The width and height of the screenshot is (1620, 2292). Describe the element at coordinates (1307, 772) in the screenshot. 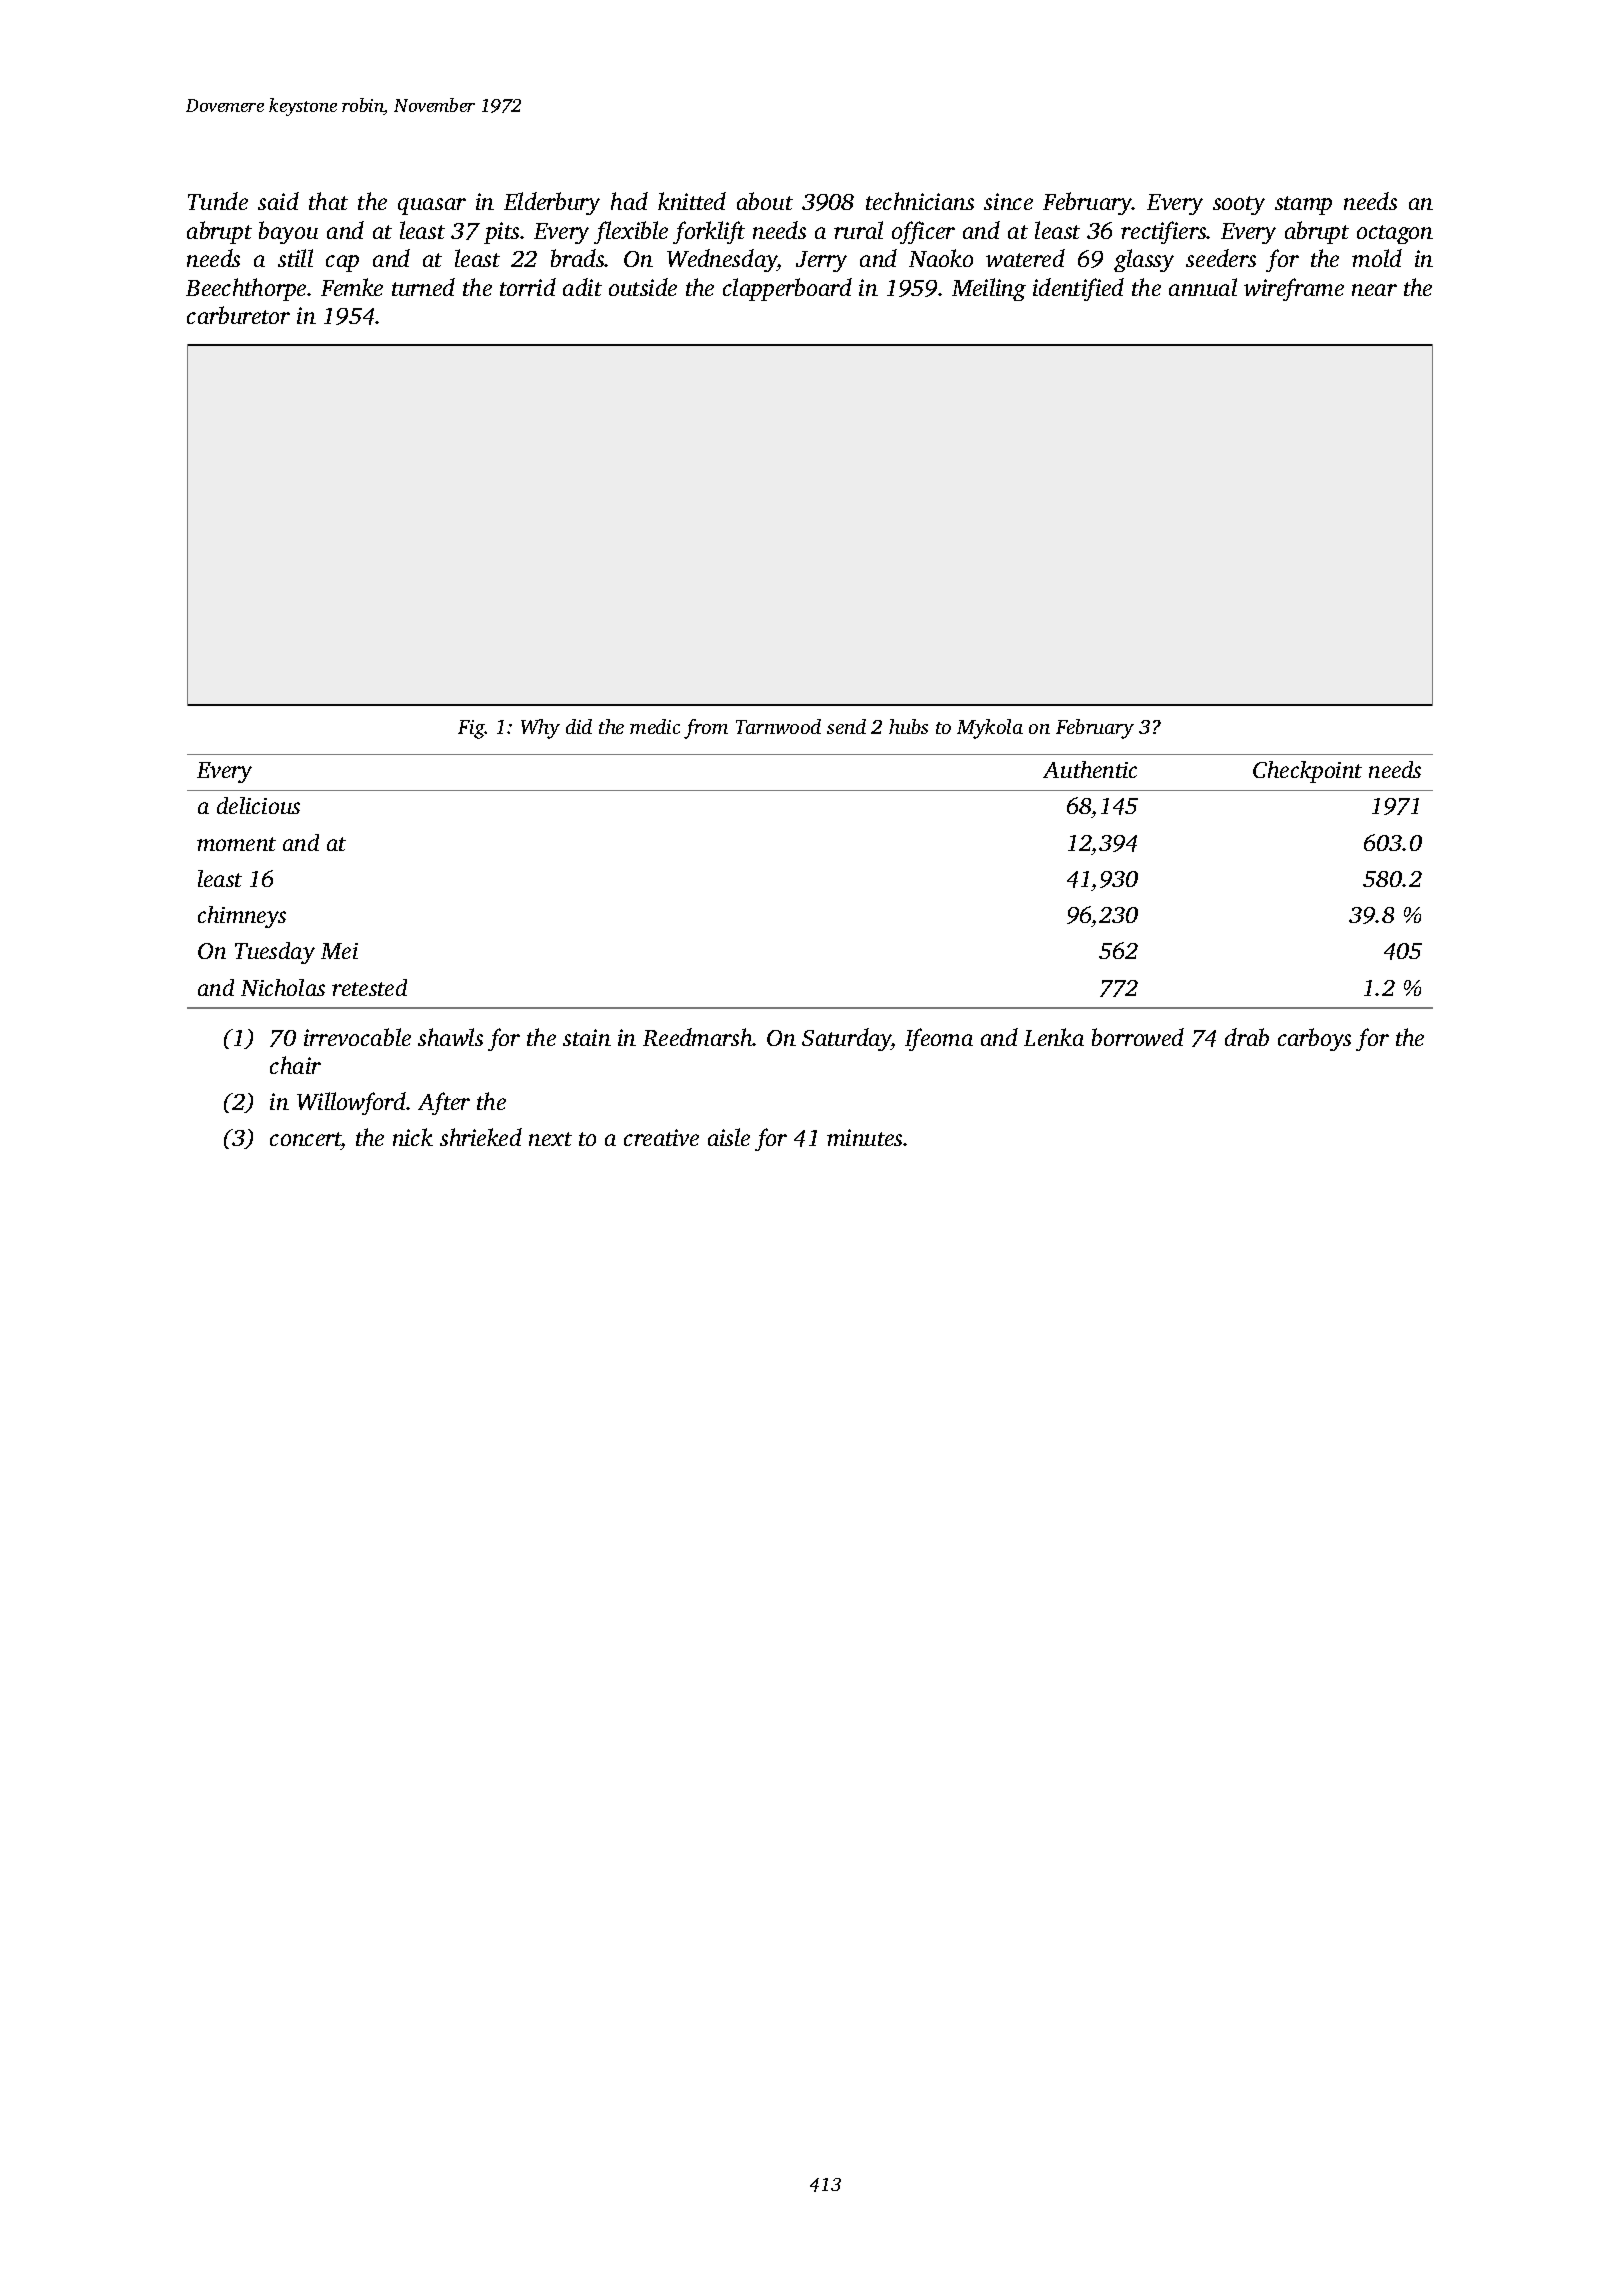

I see `Checkpoint` at that location.
